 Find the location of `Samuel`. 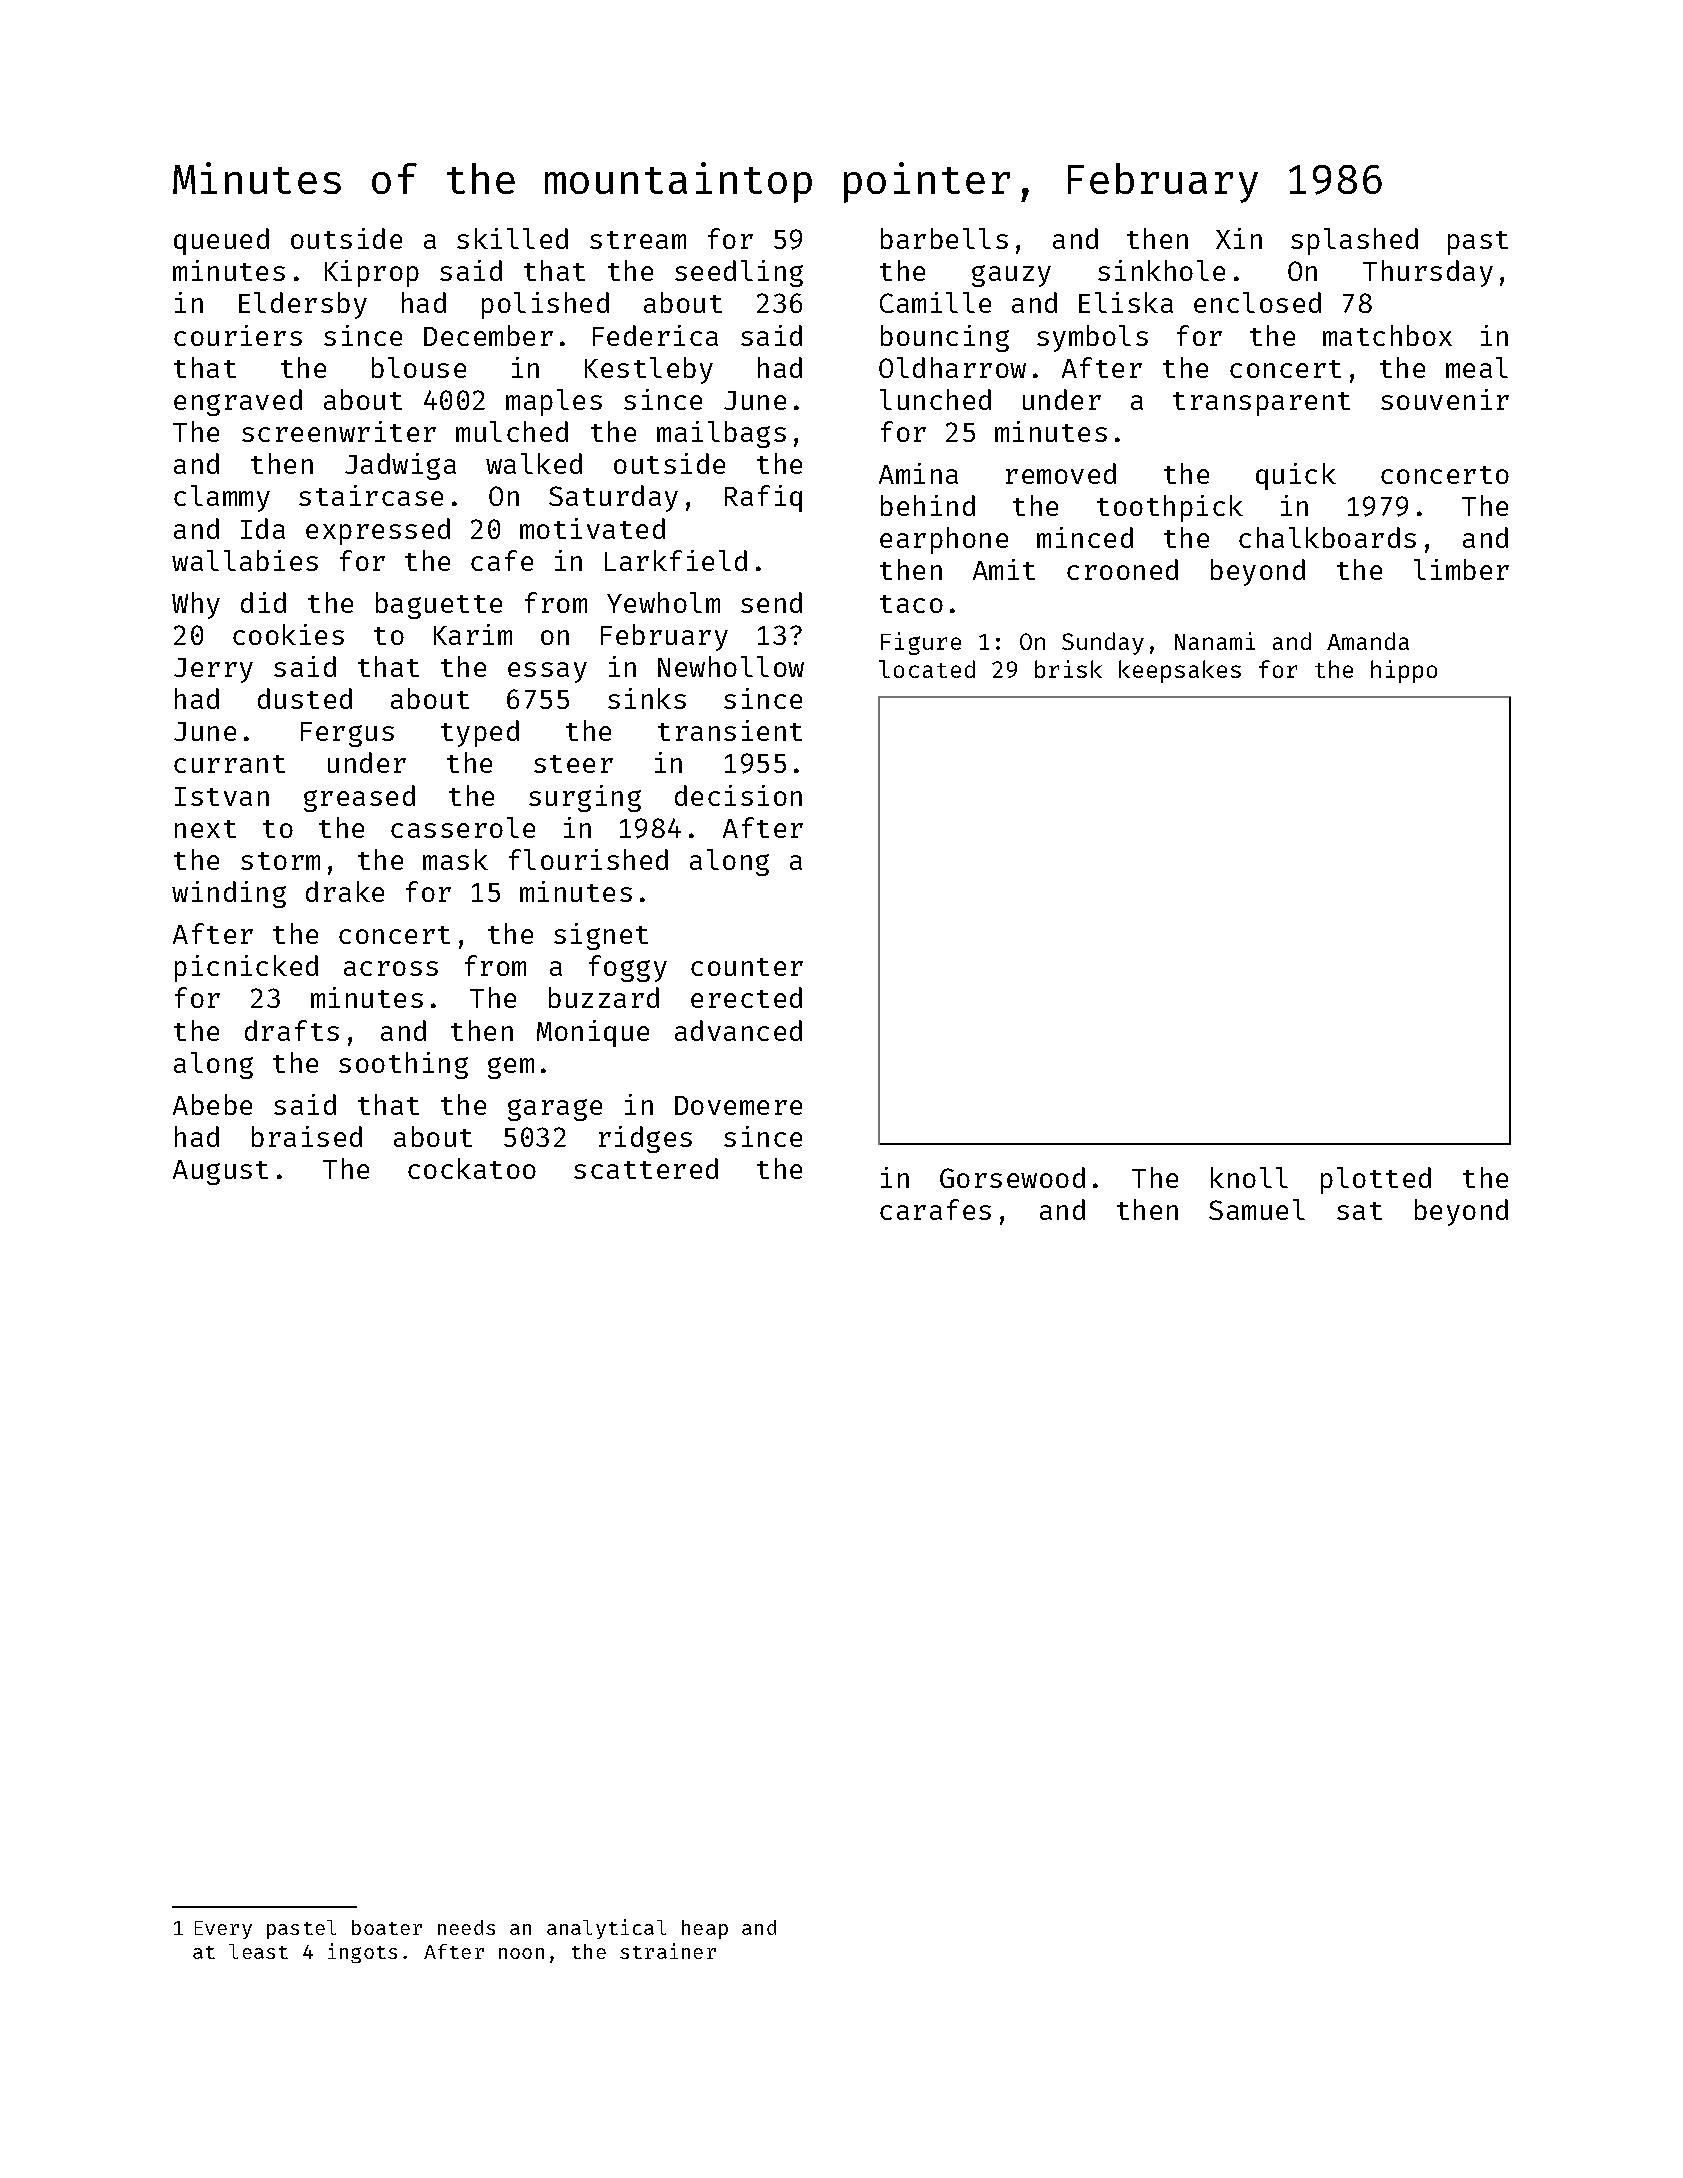

Samuel is located at coordinates (1257, 1209).
